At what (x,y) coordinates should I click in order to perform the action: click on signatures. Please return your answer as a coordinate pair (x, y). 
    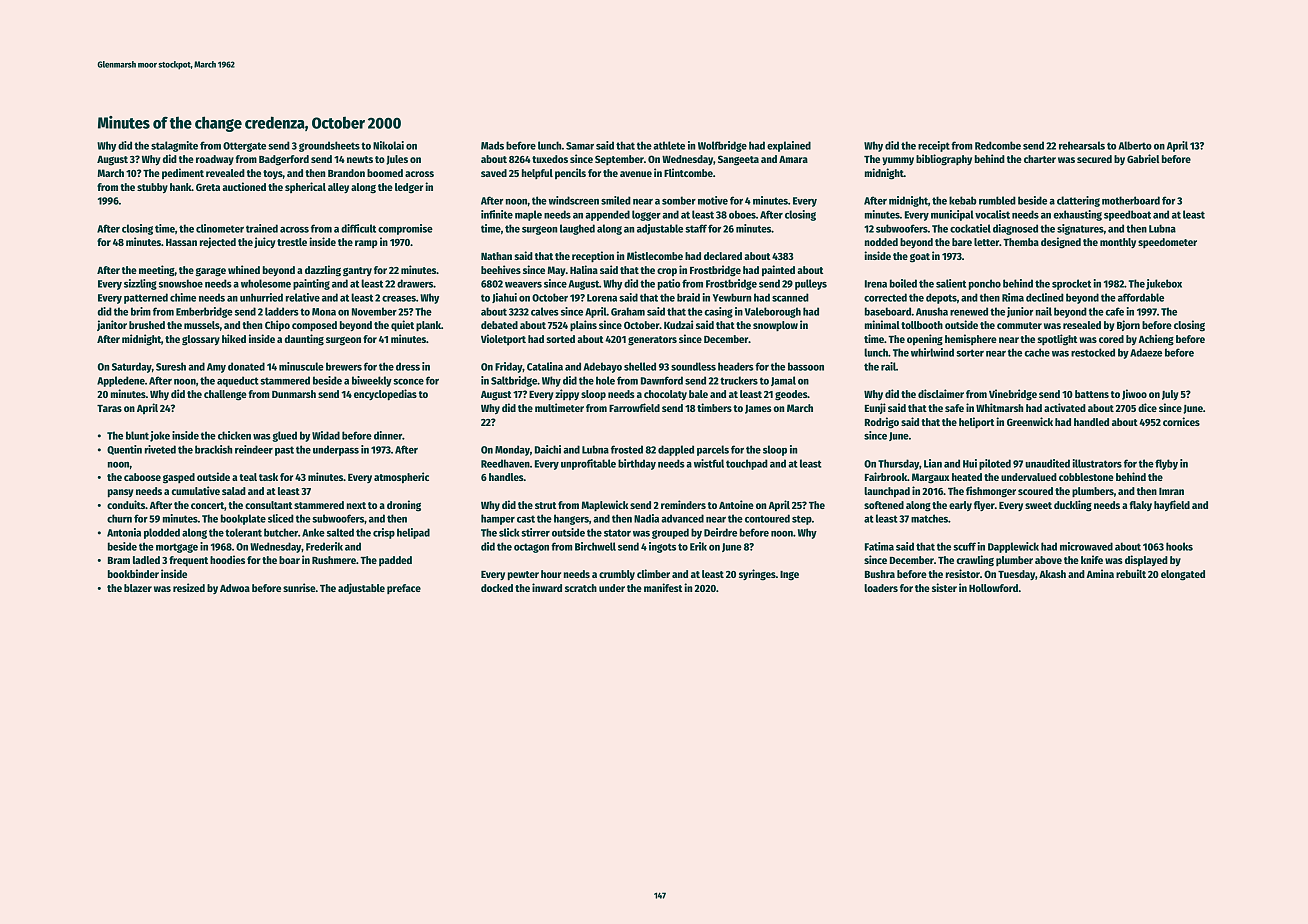
    Looking at the image, I should click on (1080, 229).
